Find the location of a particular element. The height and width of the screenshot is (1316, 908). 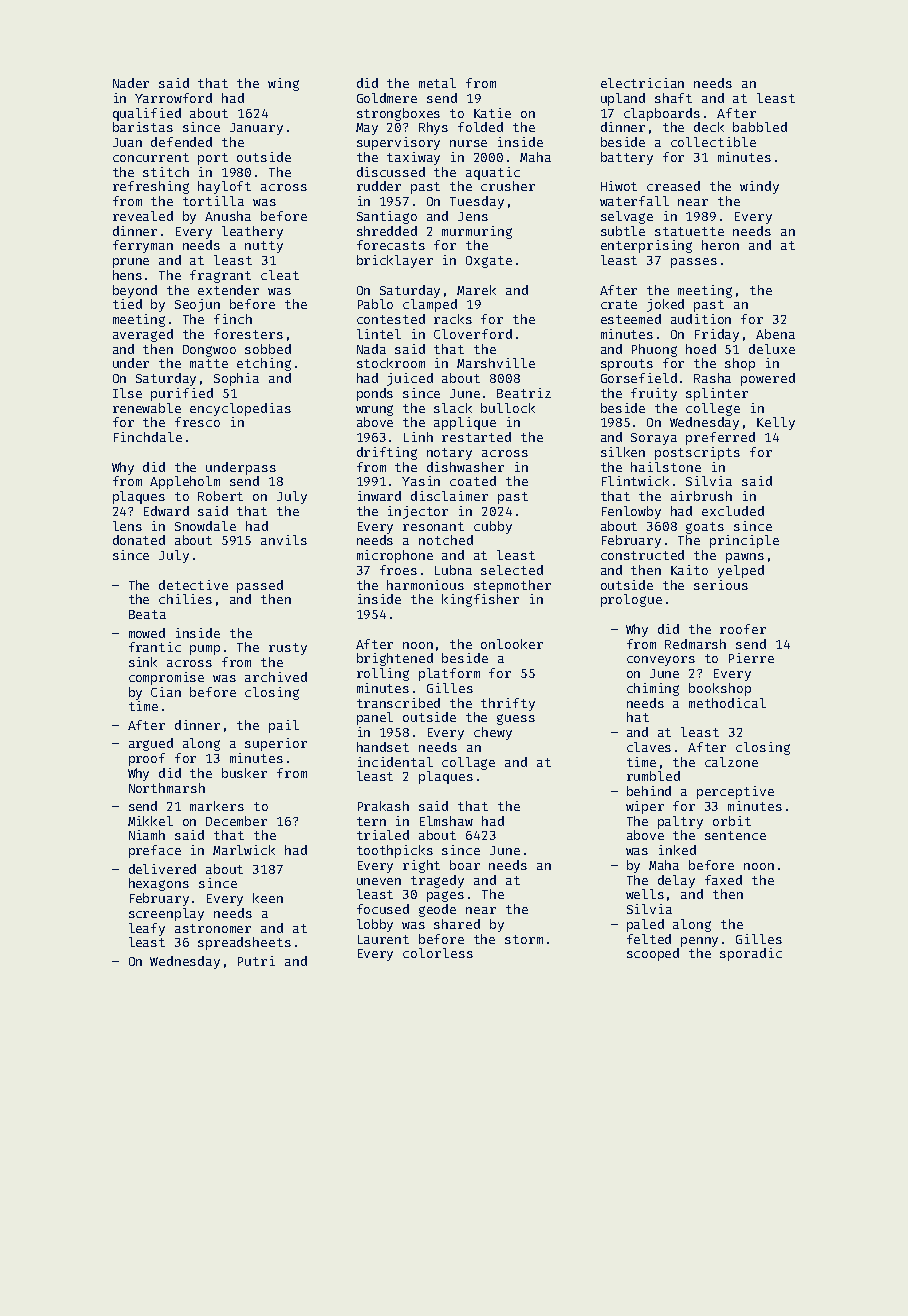

upland is located at coordinates (623, 99).
